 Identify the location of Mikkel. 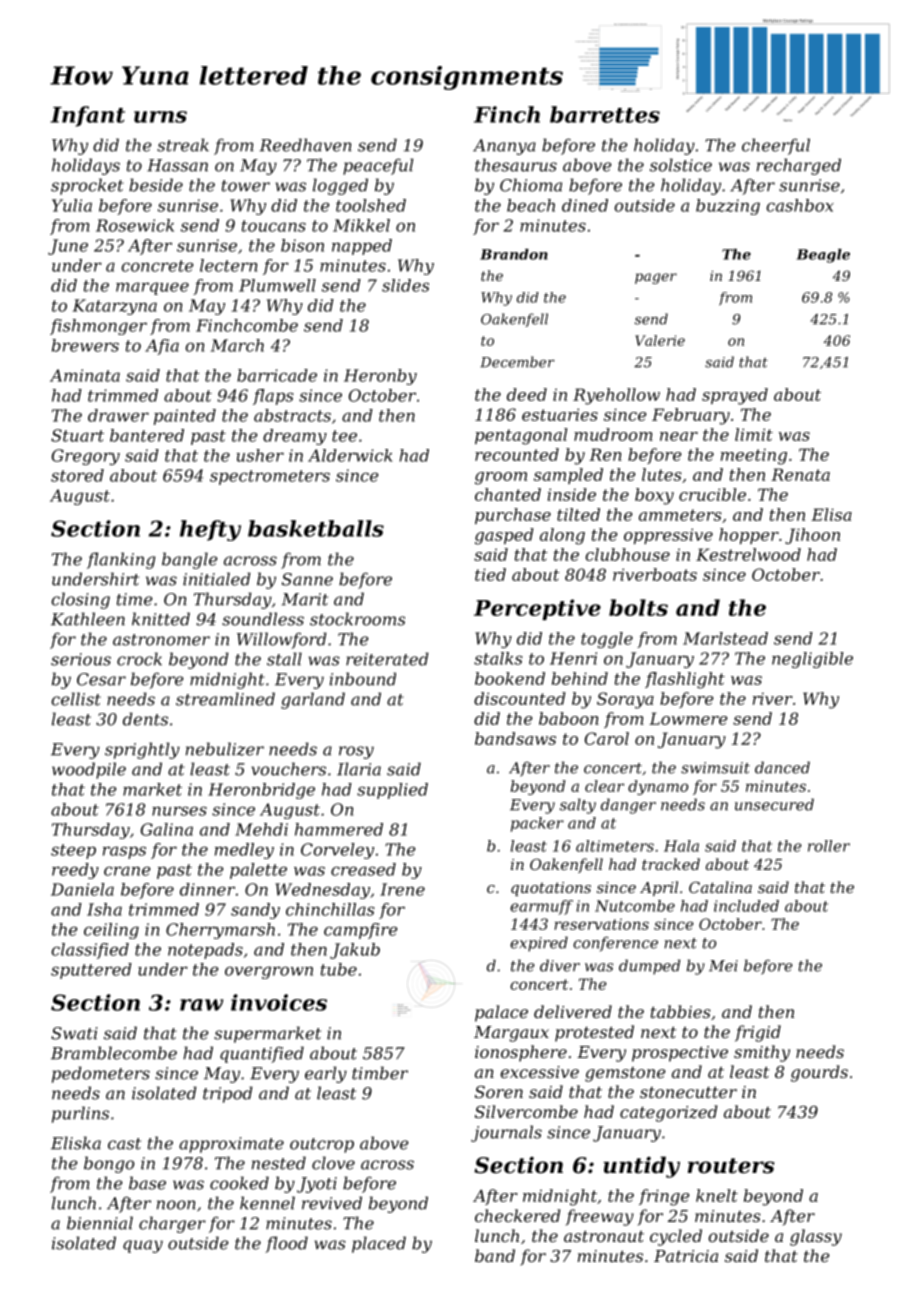
(361, 225).
